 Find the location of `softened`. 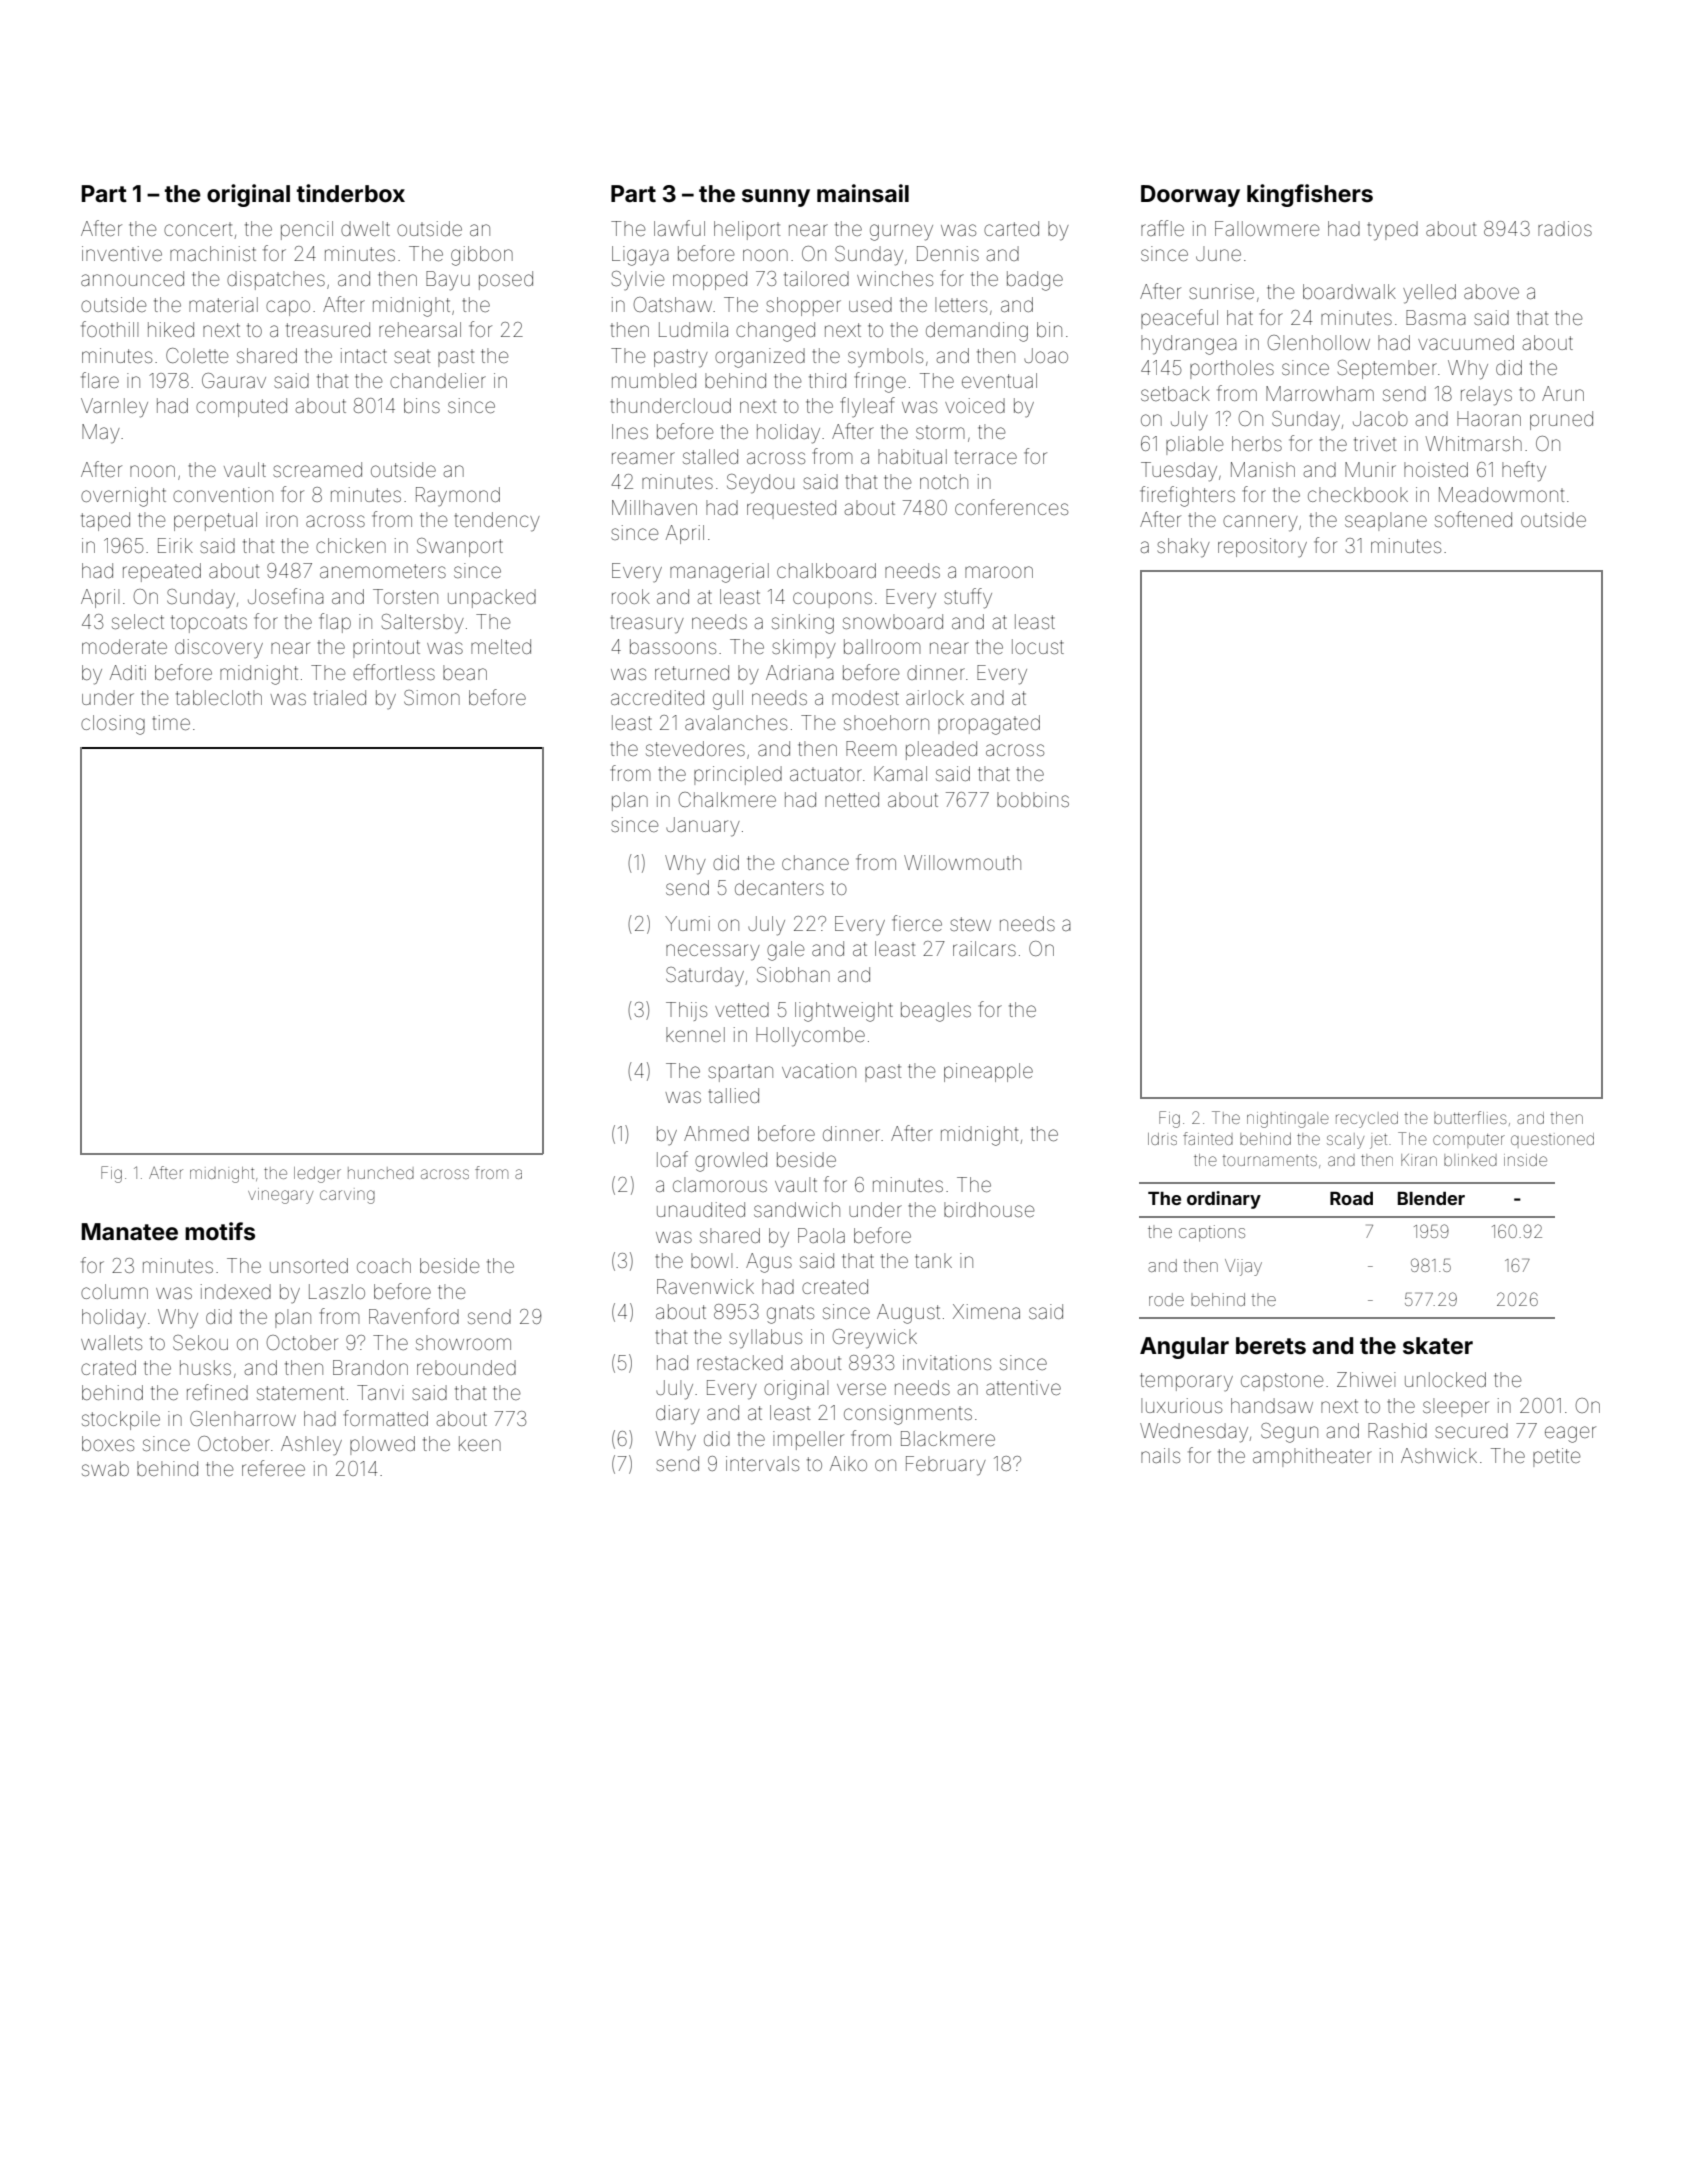

softened is located at coordinates (1473, 519).
